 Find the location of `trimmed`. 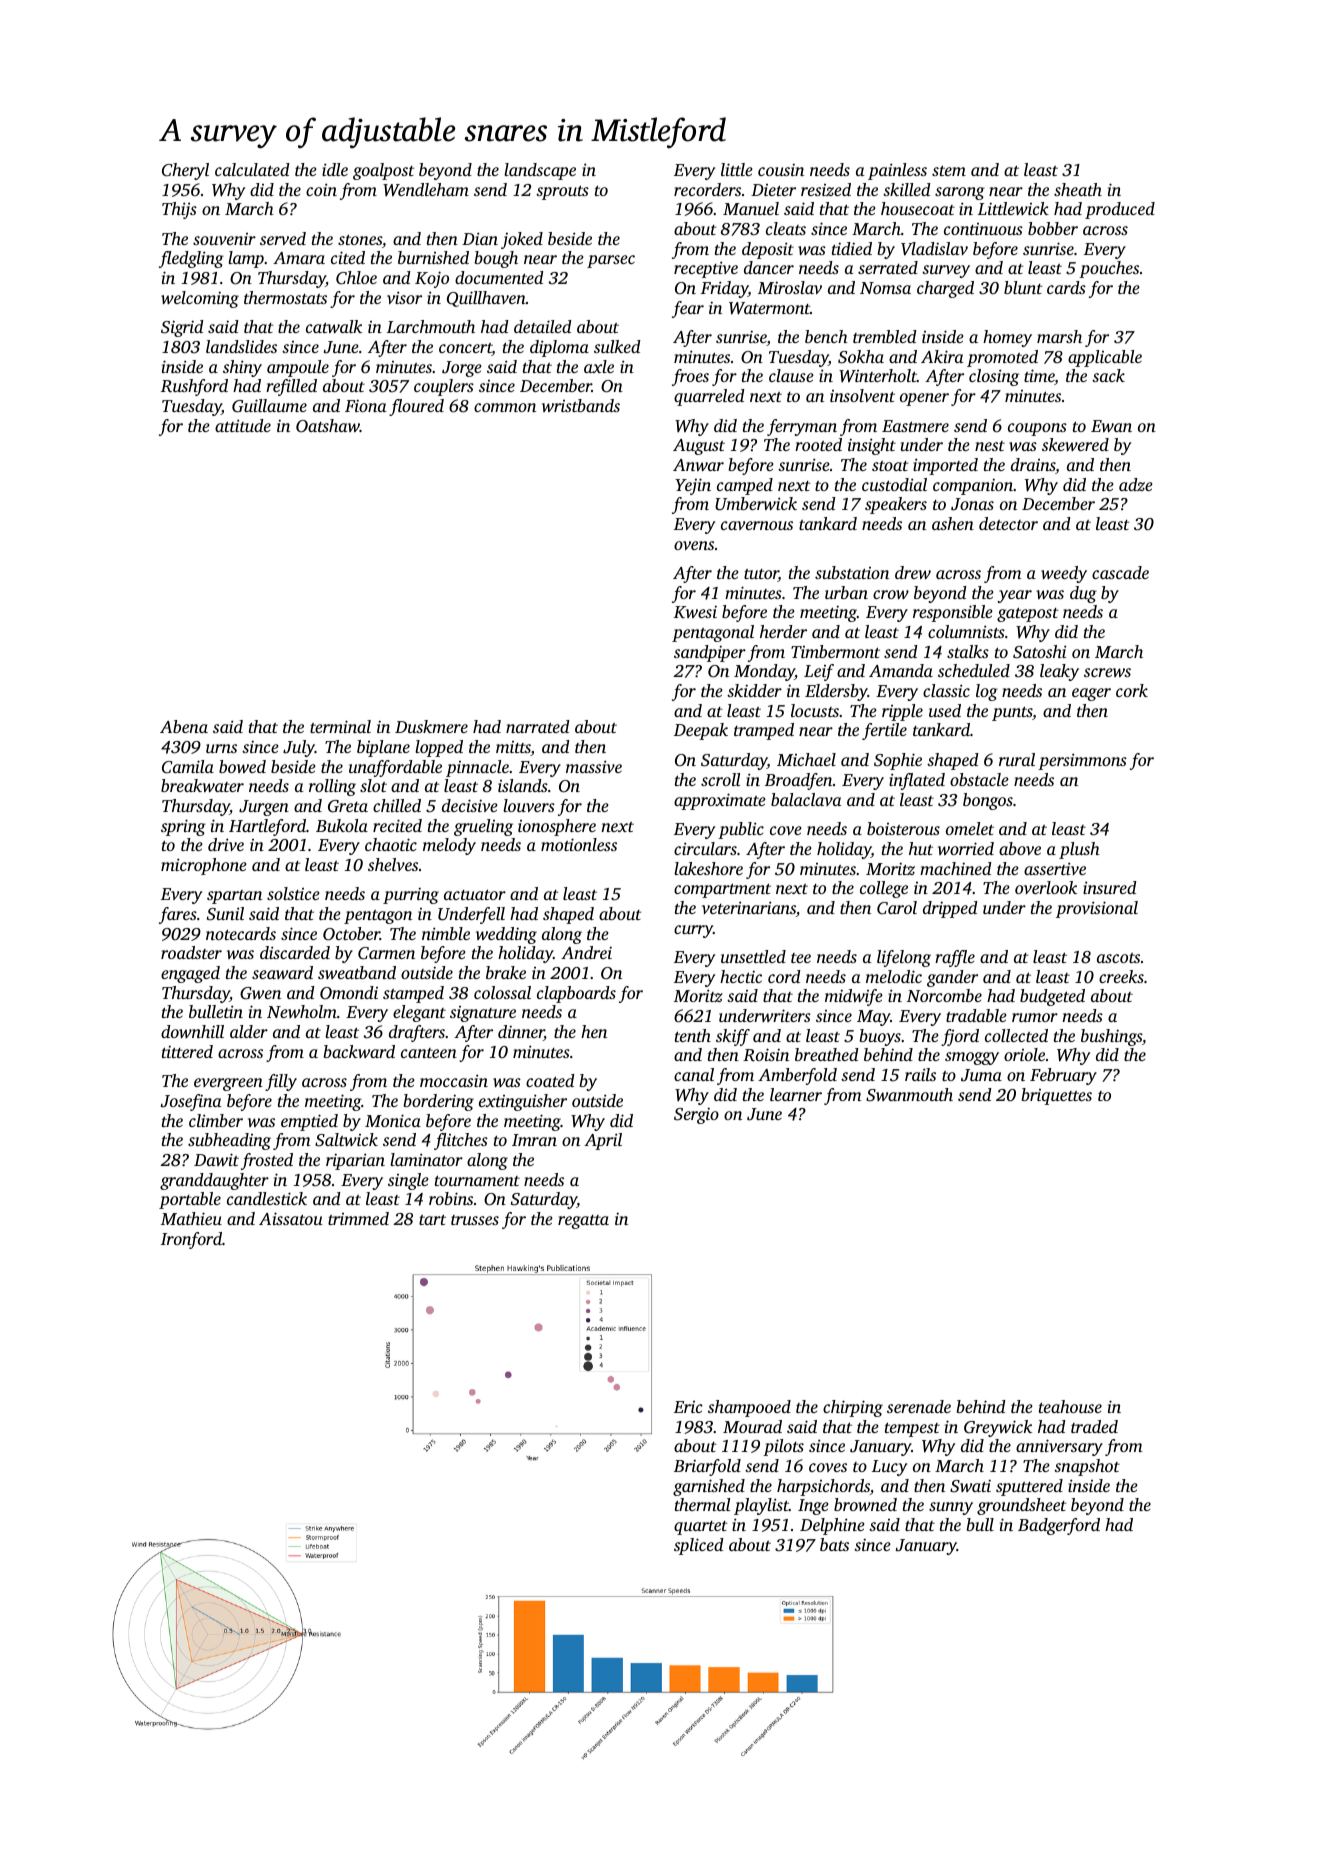

trimmed is located at coordinates (358, 1218).
